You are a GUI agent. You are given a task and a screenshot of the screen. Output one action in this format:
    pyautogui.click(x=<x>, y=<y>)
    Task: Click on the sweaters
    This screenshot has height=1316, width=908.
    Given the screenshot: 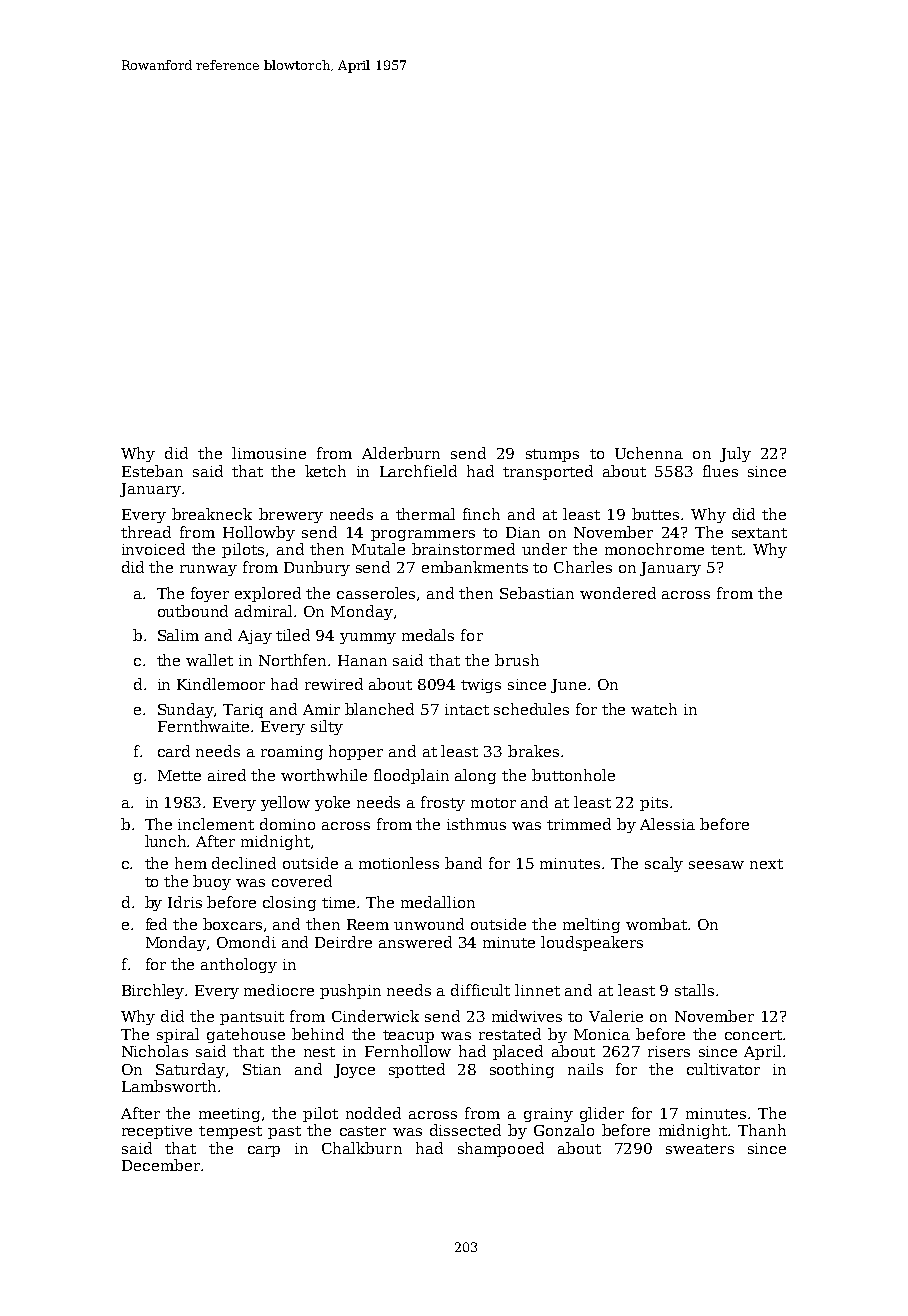 What is the action you would take?
    pyautogui.click(x=700, y=1149)
